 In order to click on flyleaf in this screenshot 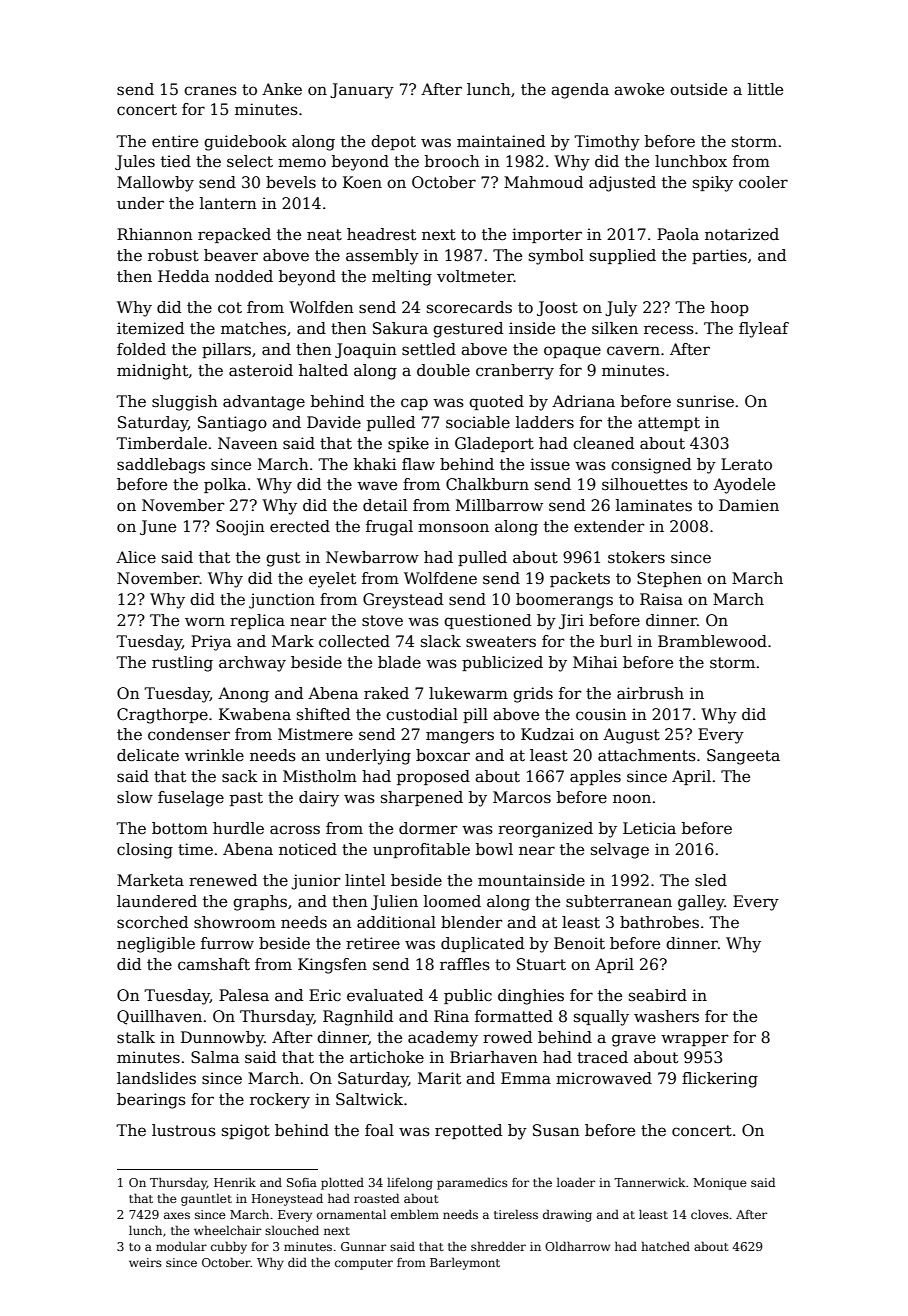, I will do `click(764, 330)`.
